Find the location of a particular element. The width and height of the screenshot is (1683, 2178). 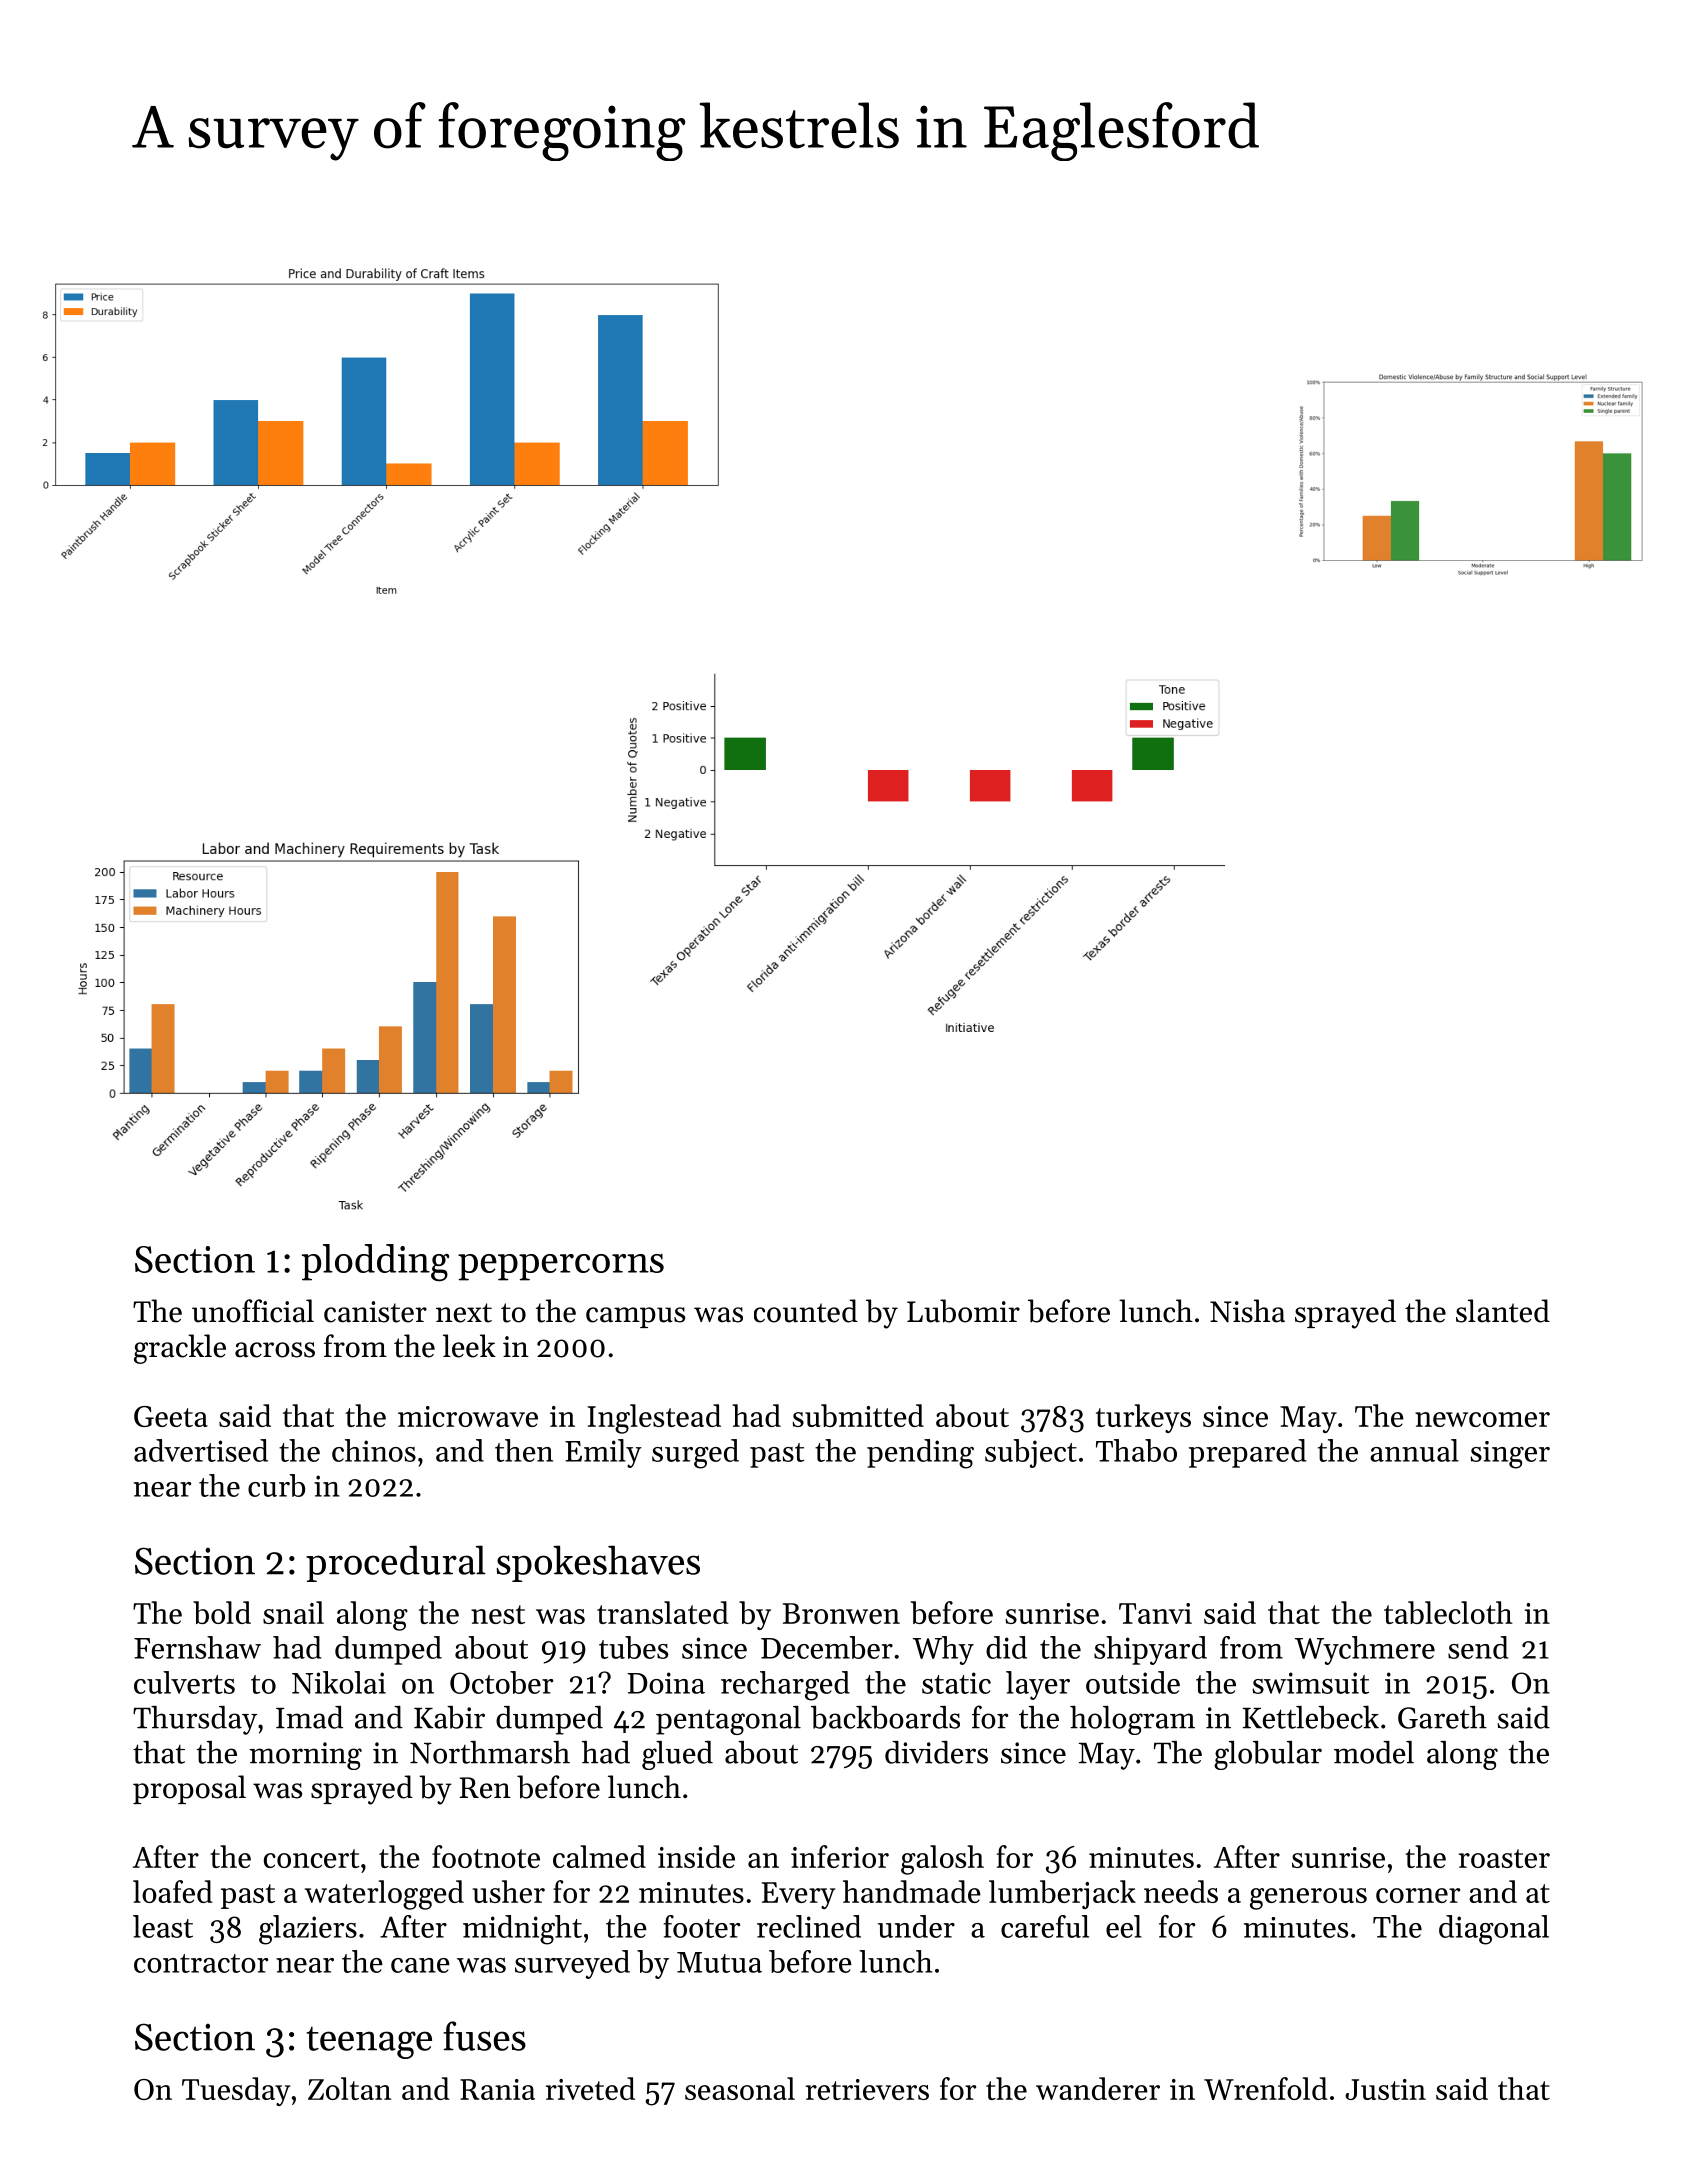

Rania is located at coordinates (497, 2089).
